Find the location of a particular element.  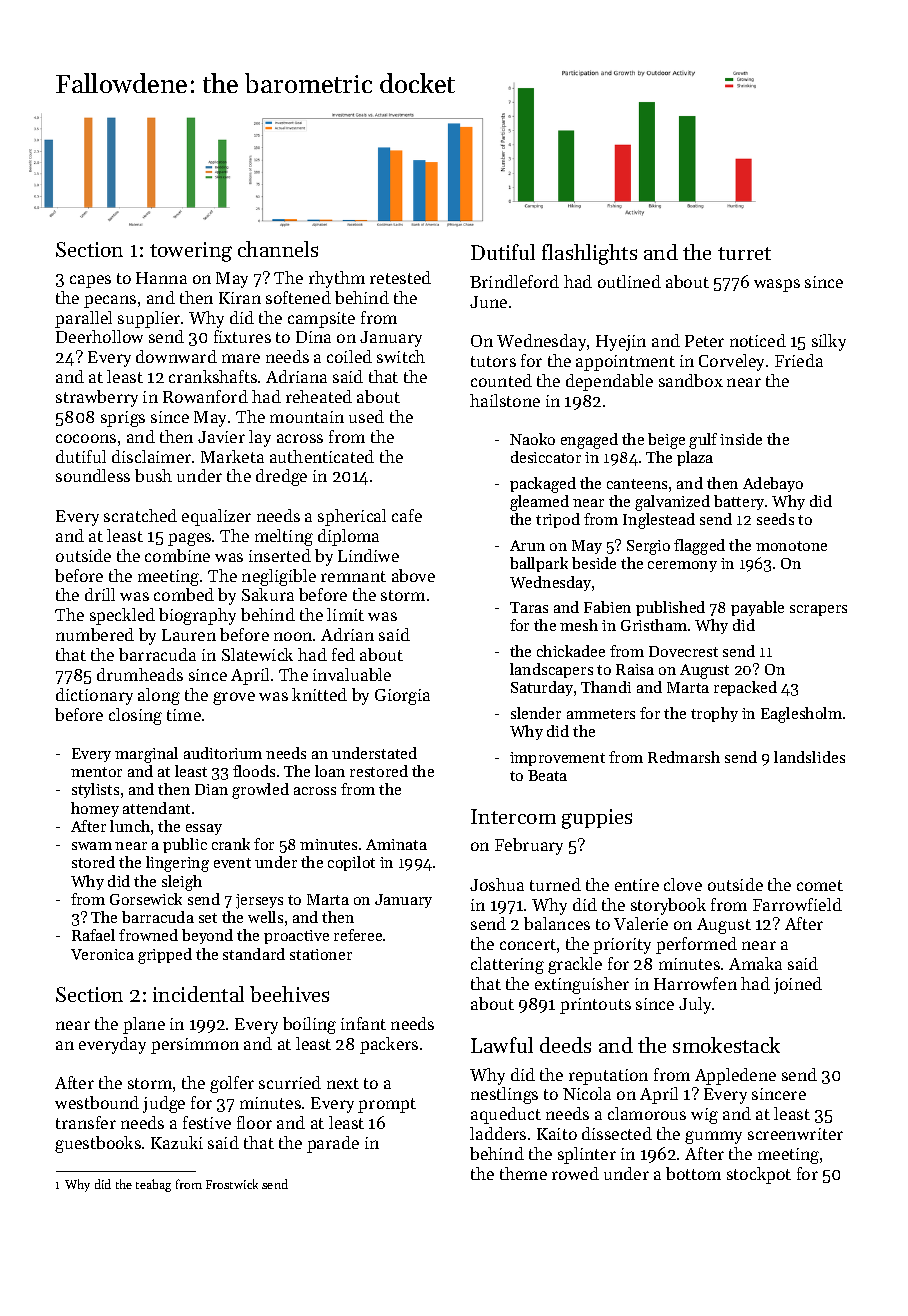

switch is located at coordinates (401, 356).
